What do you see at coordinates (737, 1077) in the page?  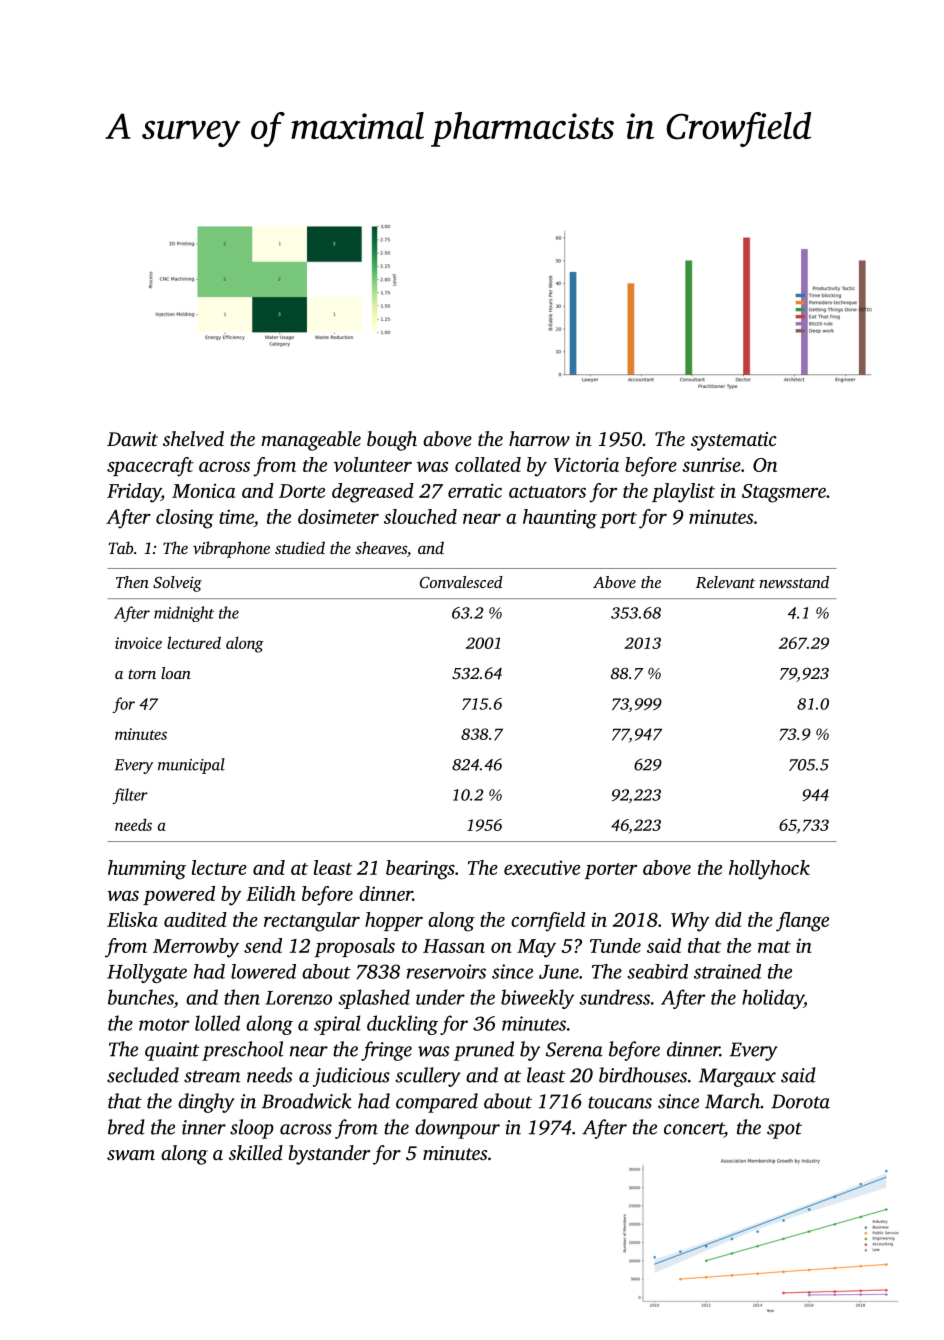 I see `Margaux` at bounding box center [737, 1077].
